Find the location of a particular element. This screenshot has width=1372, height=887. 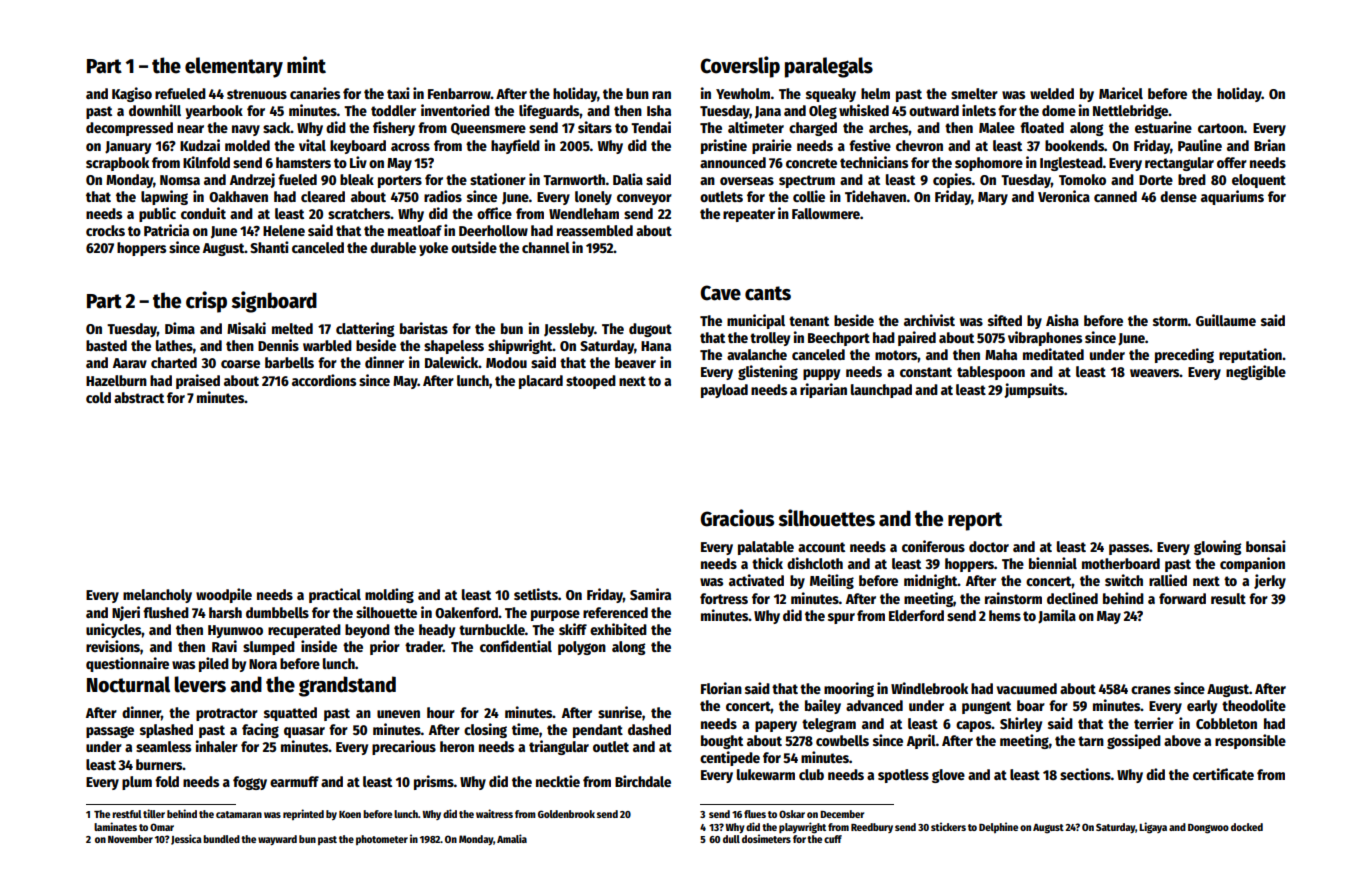

payload is located at coordinates (724, 391).
